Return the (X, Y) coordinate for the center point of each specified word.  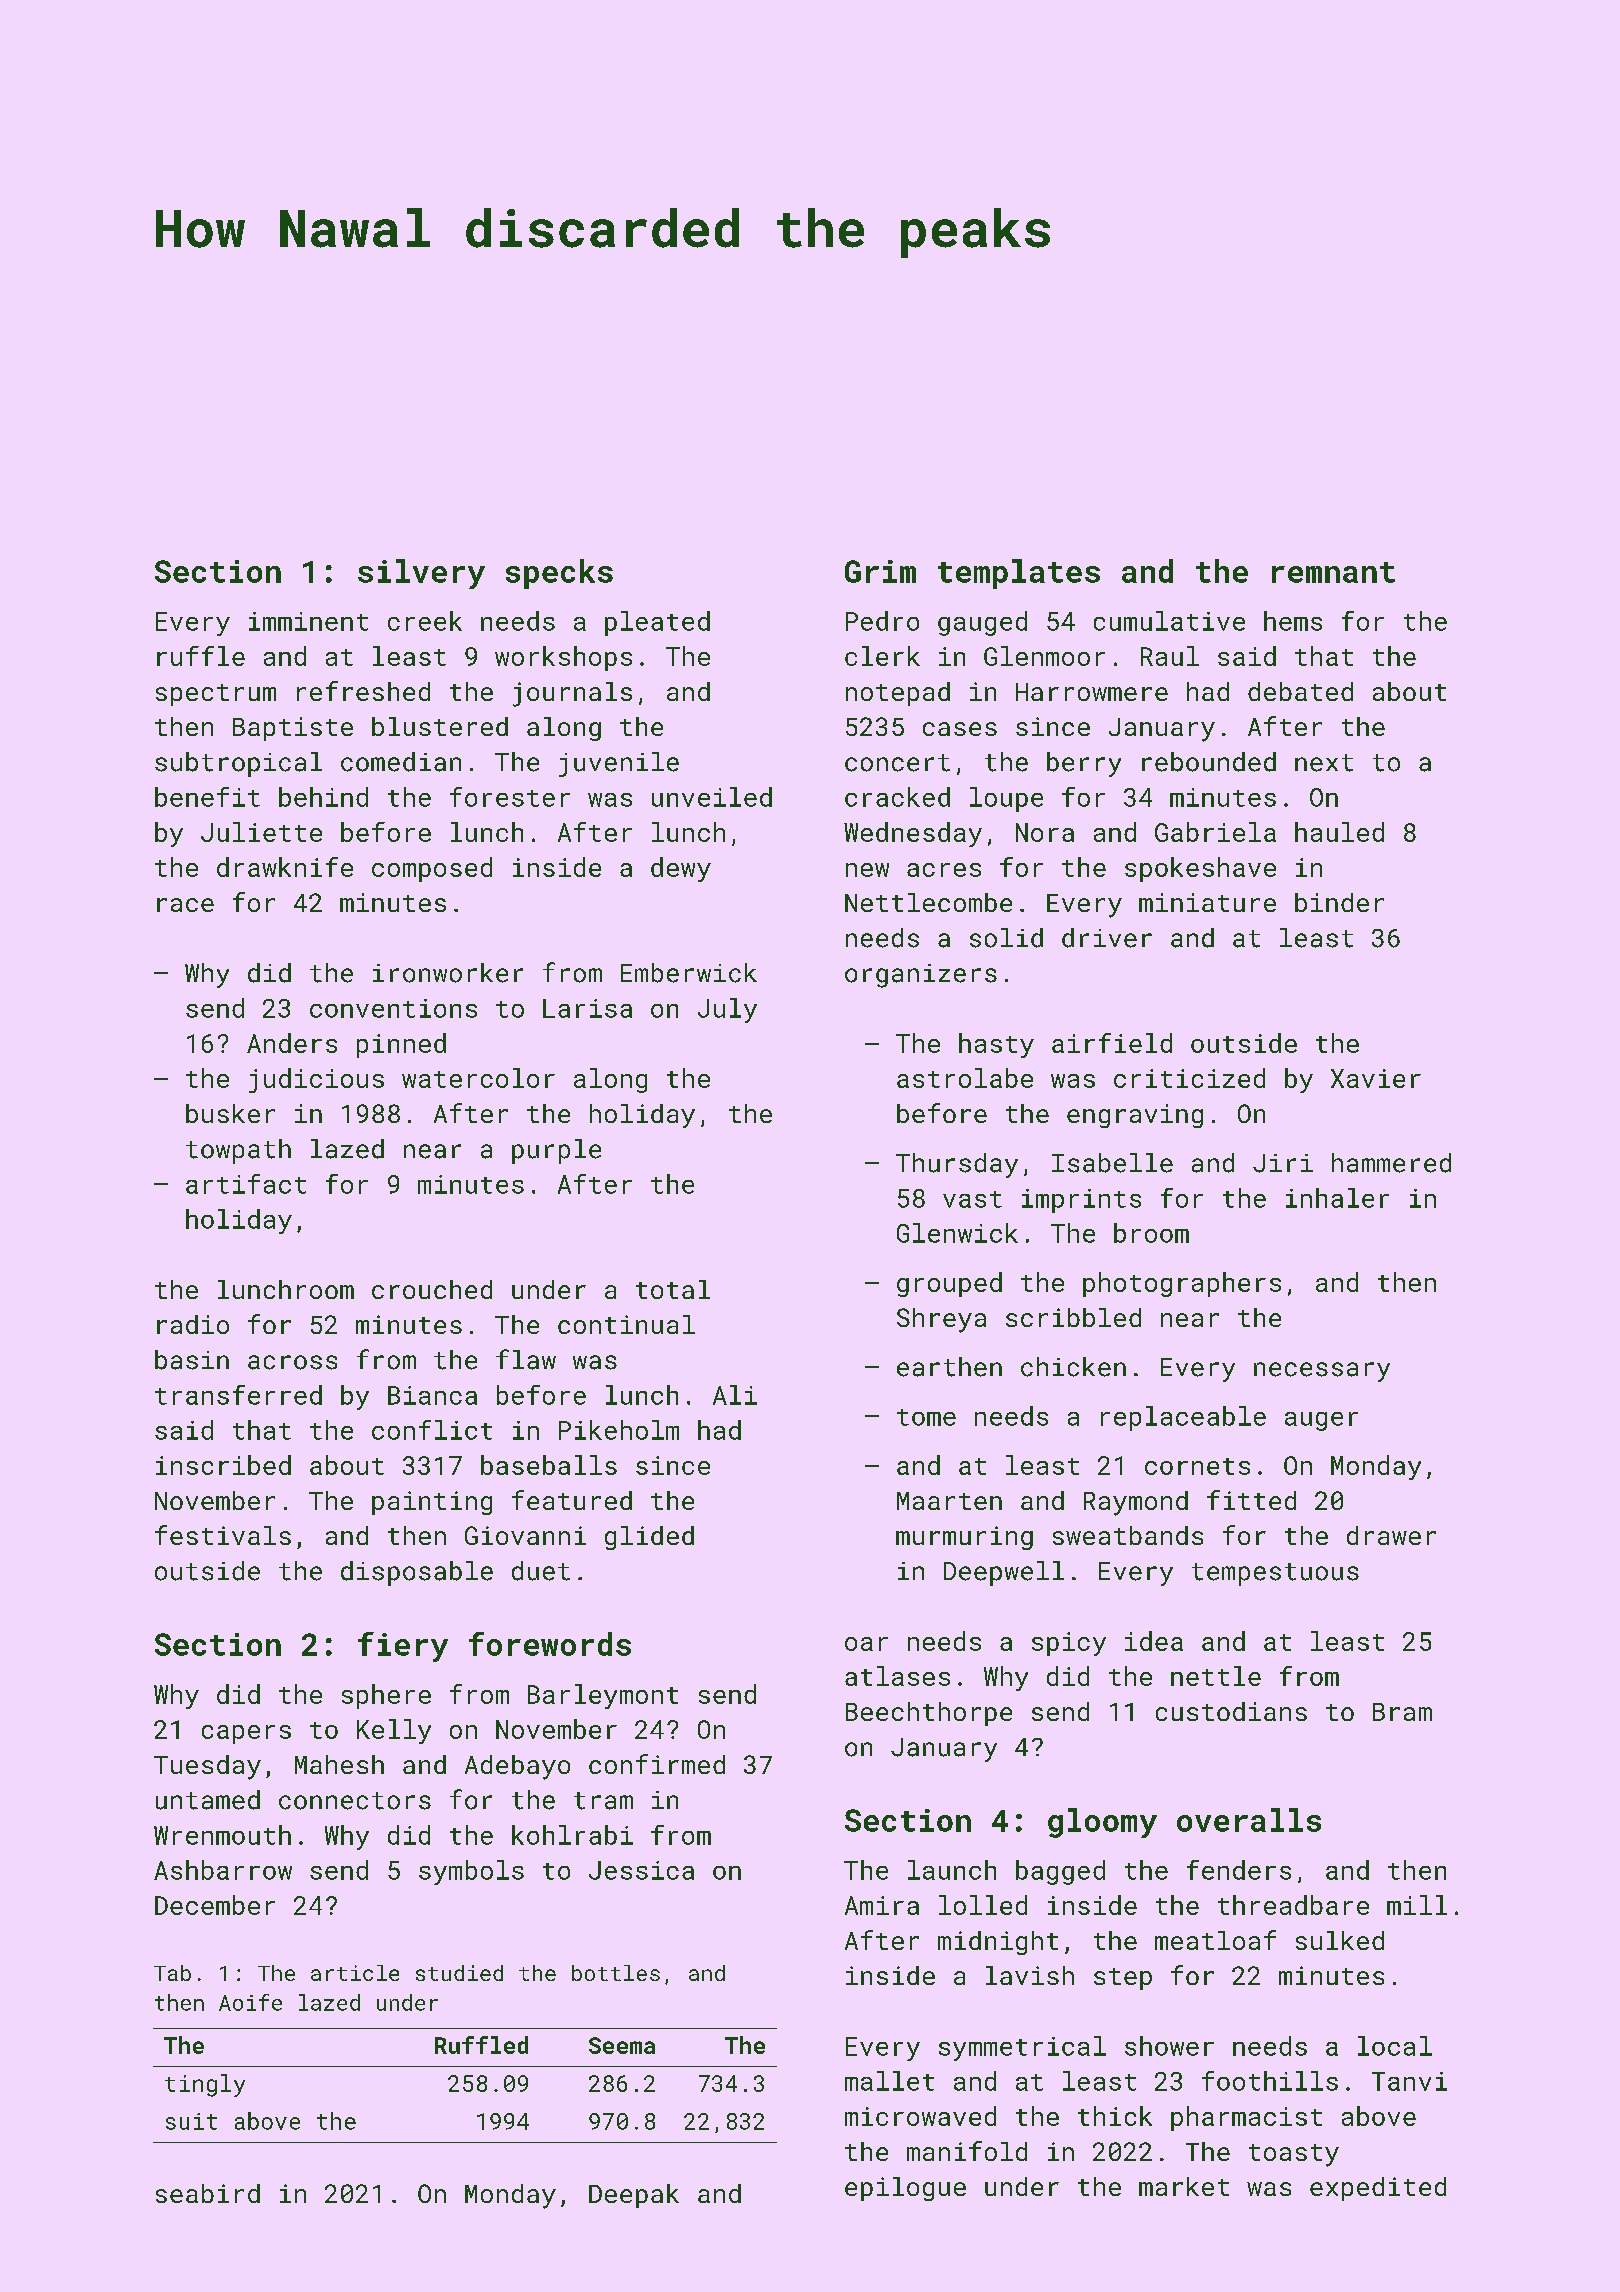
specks (559, 574)
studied (459, 1973)
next (1324, 763)
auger (1321, 1421)
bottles (616, 1973)
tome (926, 1417)
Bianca (432, 1395)
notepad (898, 694)
